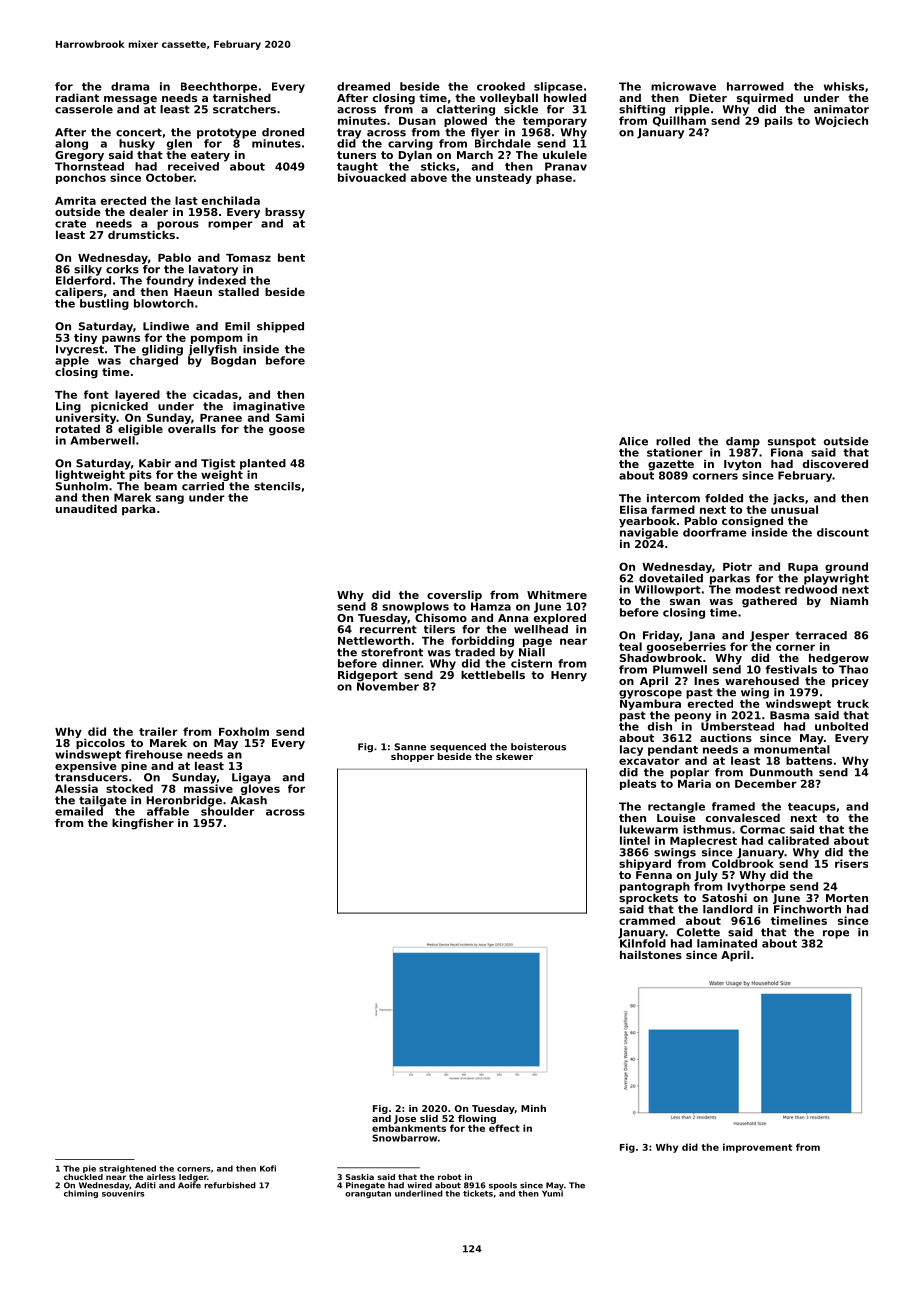  I want to click on crate, so click(70, 224).
